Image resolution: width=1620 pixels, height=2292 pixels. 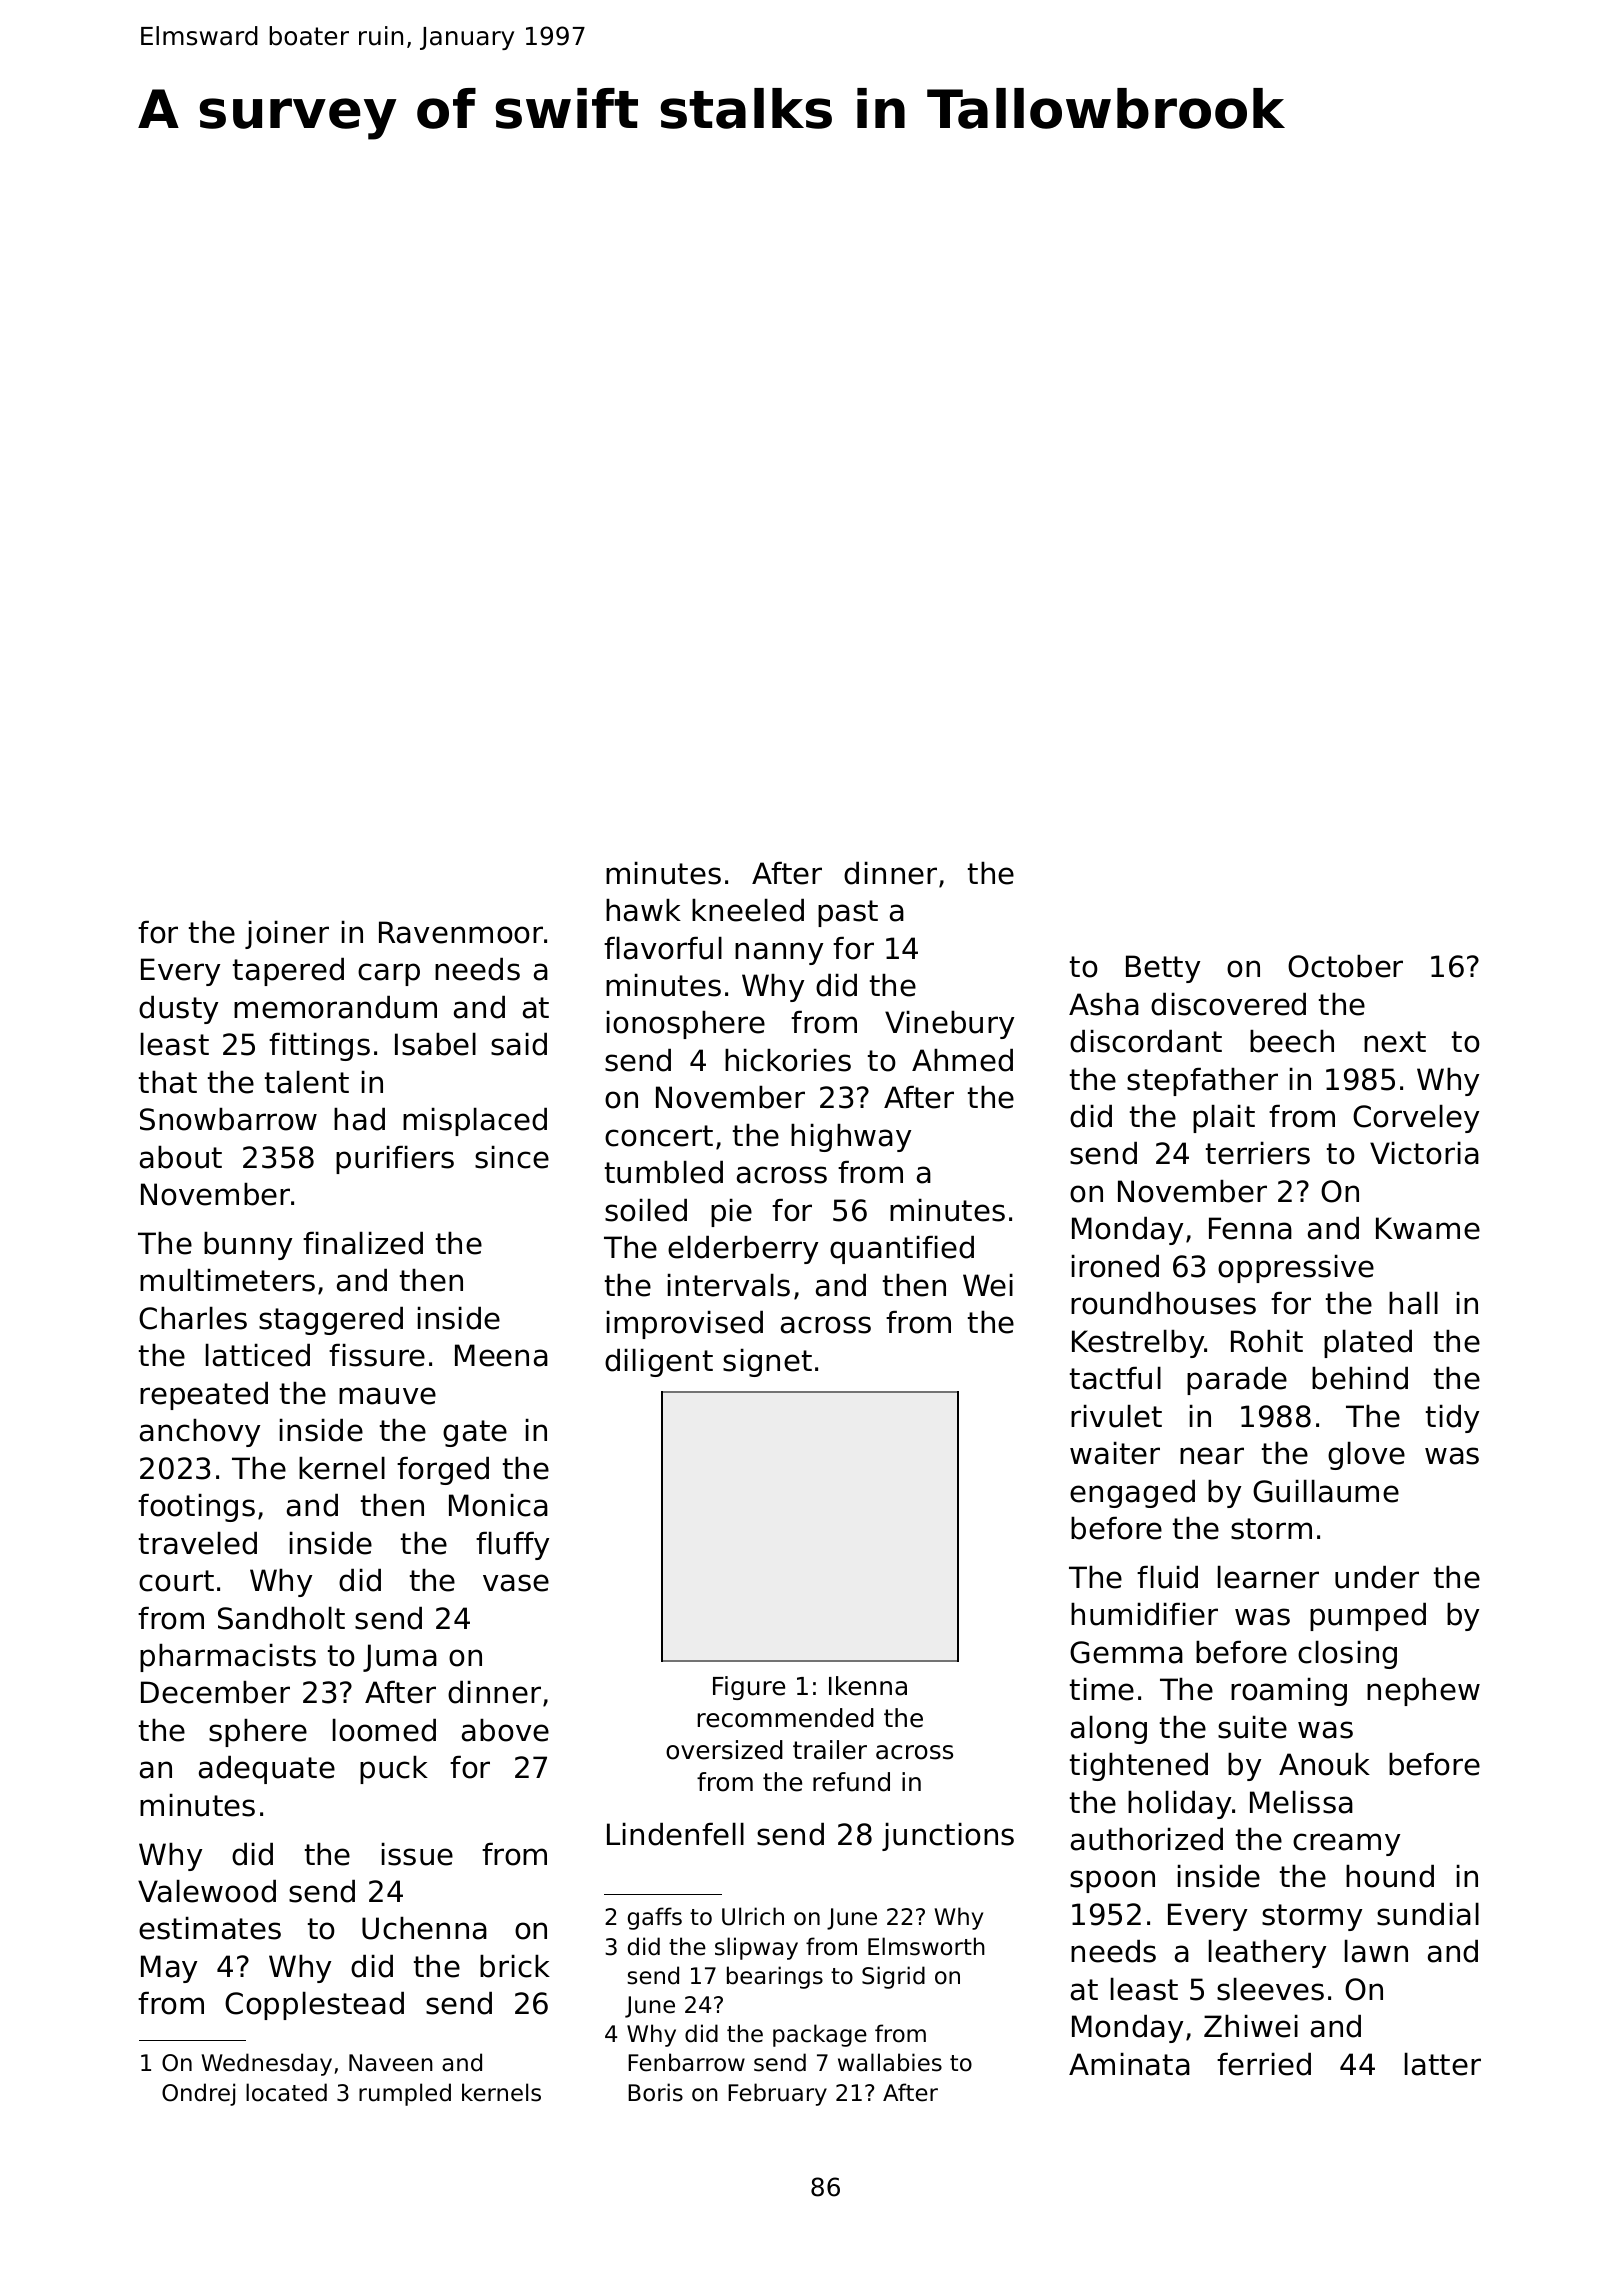 I want to click on kneeled, so click(x=748, y=910).
